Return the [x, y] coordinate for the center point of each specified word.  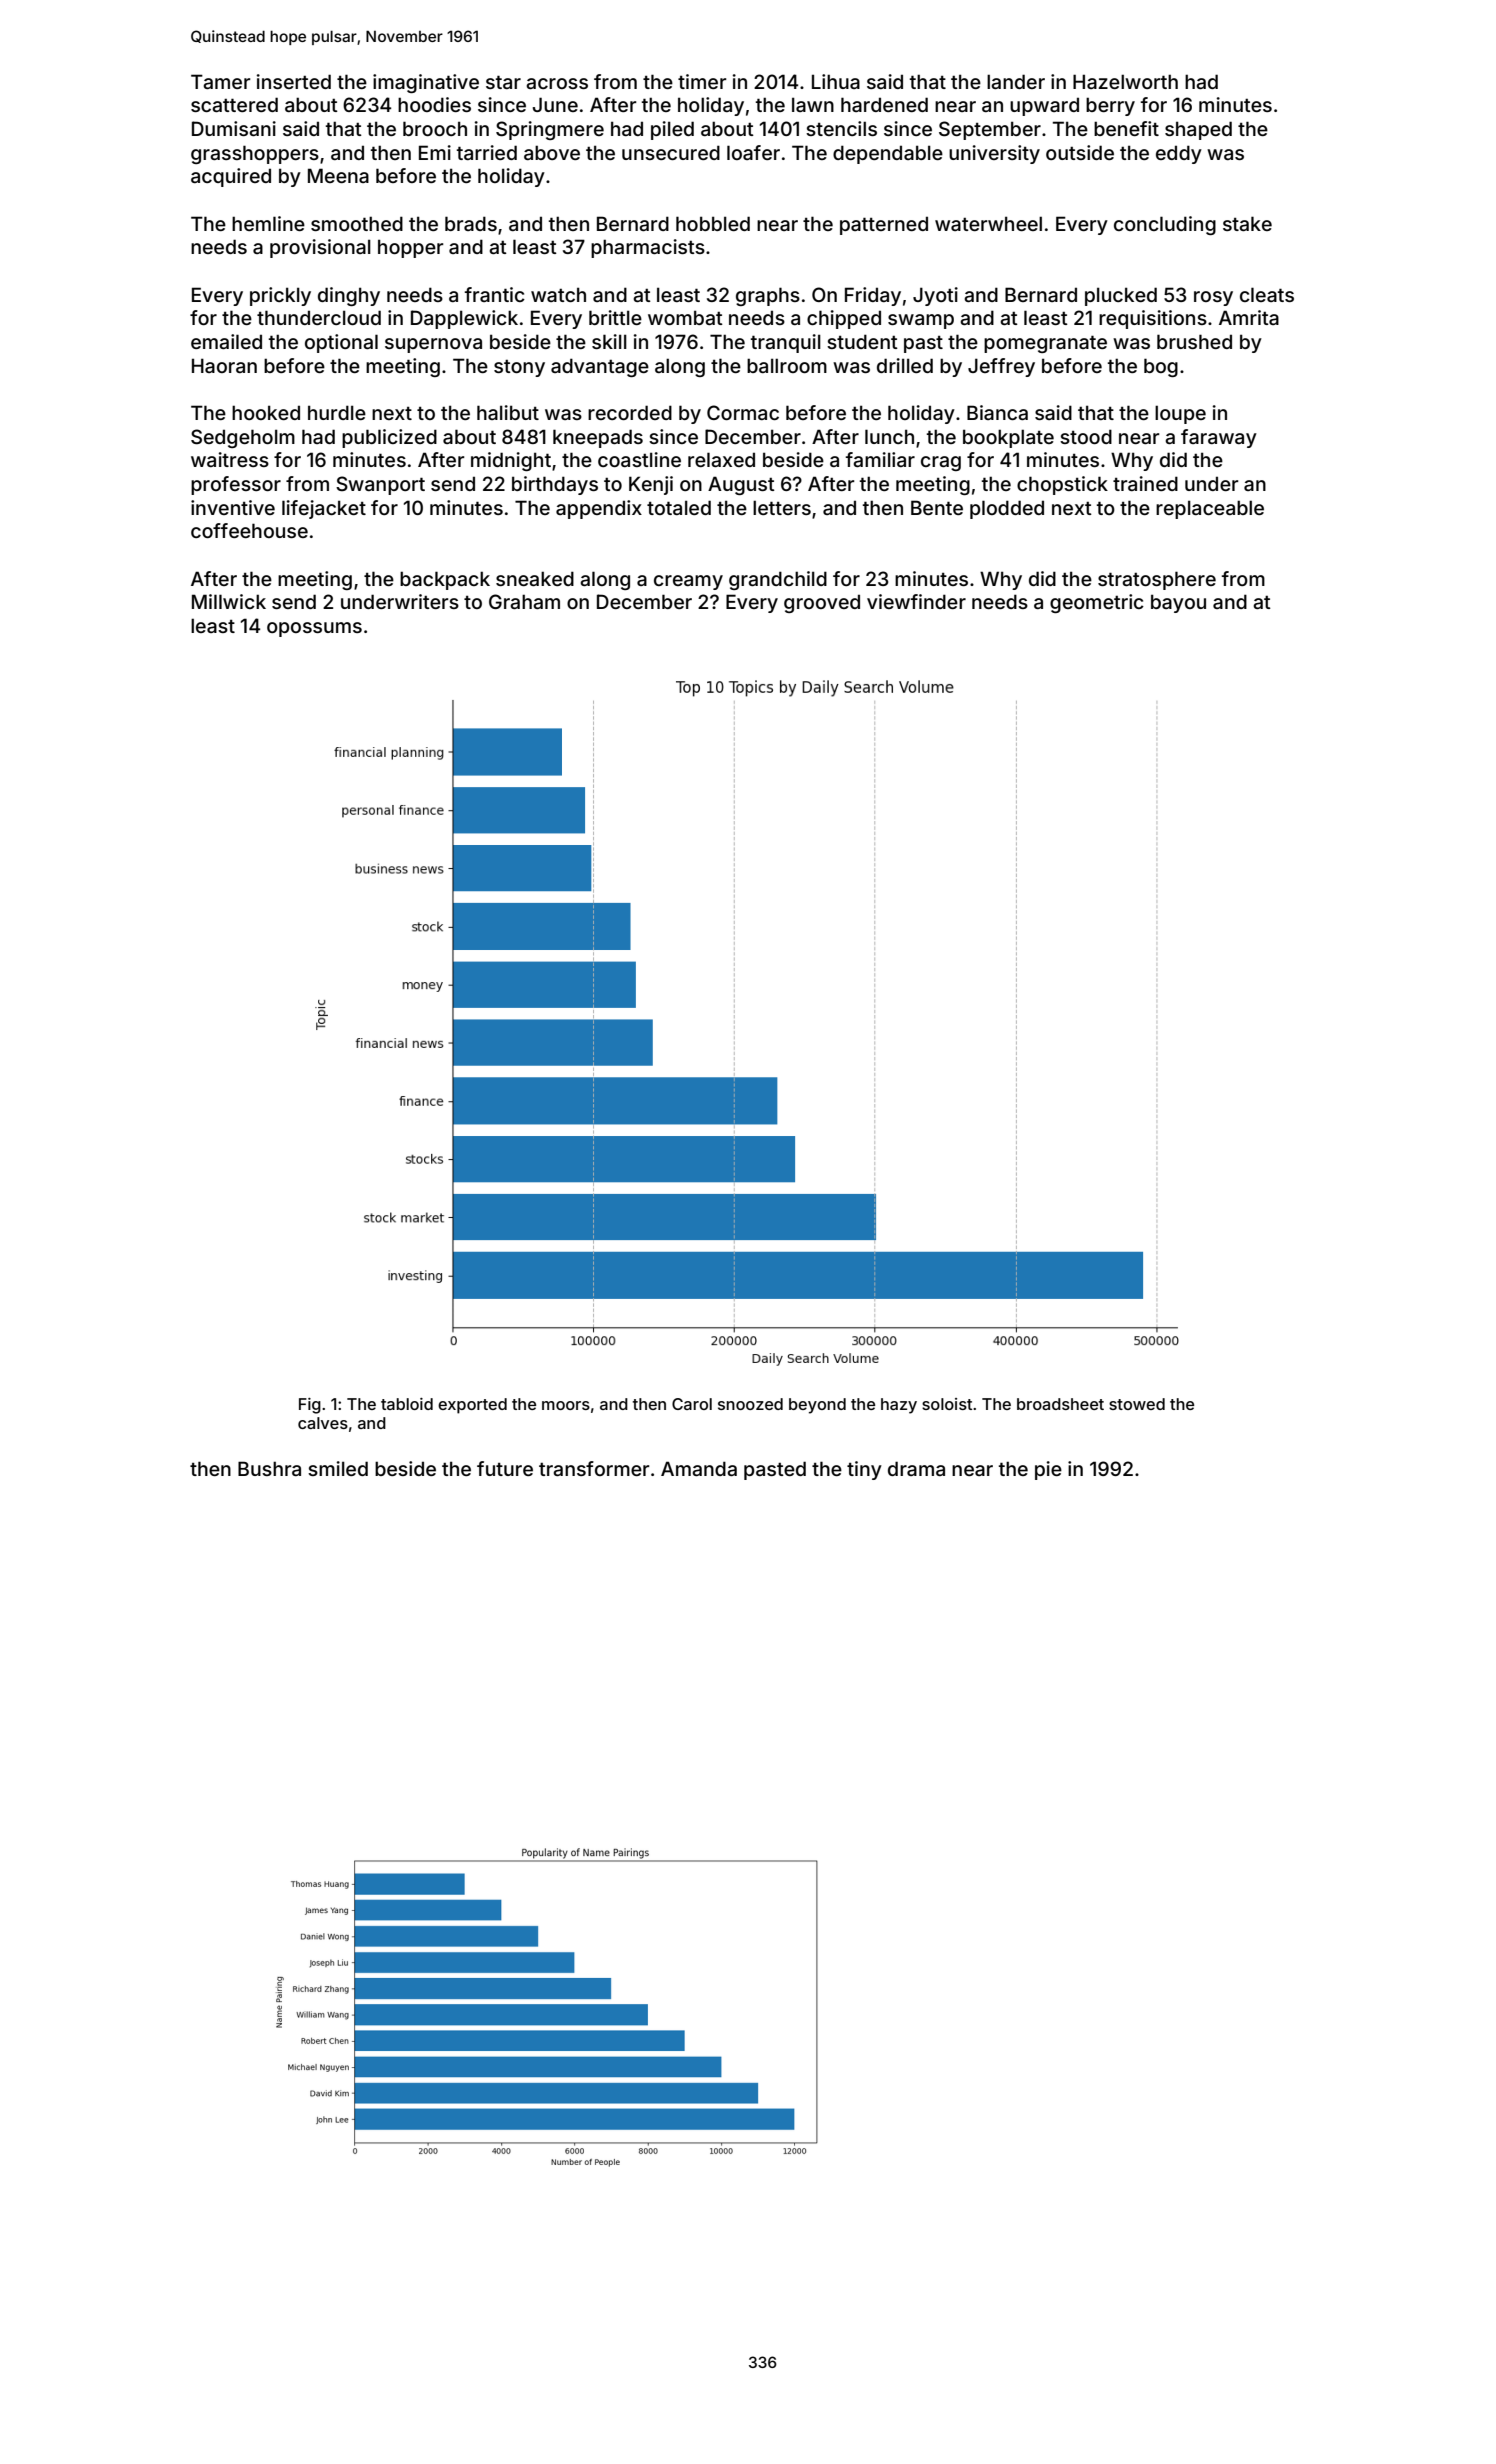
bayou [1178, 603]
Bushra [269, 1468]
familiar [880, 459]
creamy [688, 582]
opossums [314, 629]
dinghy [349, 296]
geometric [1097, 603]
